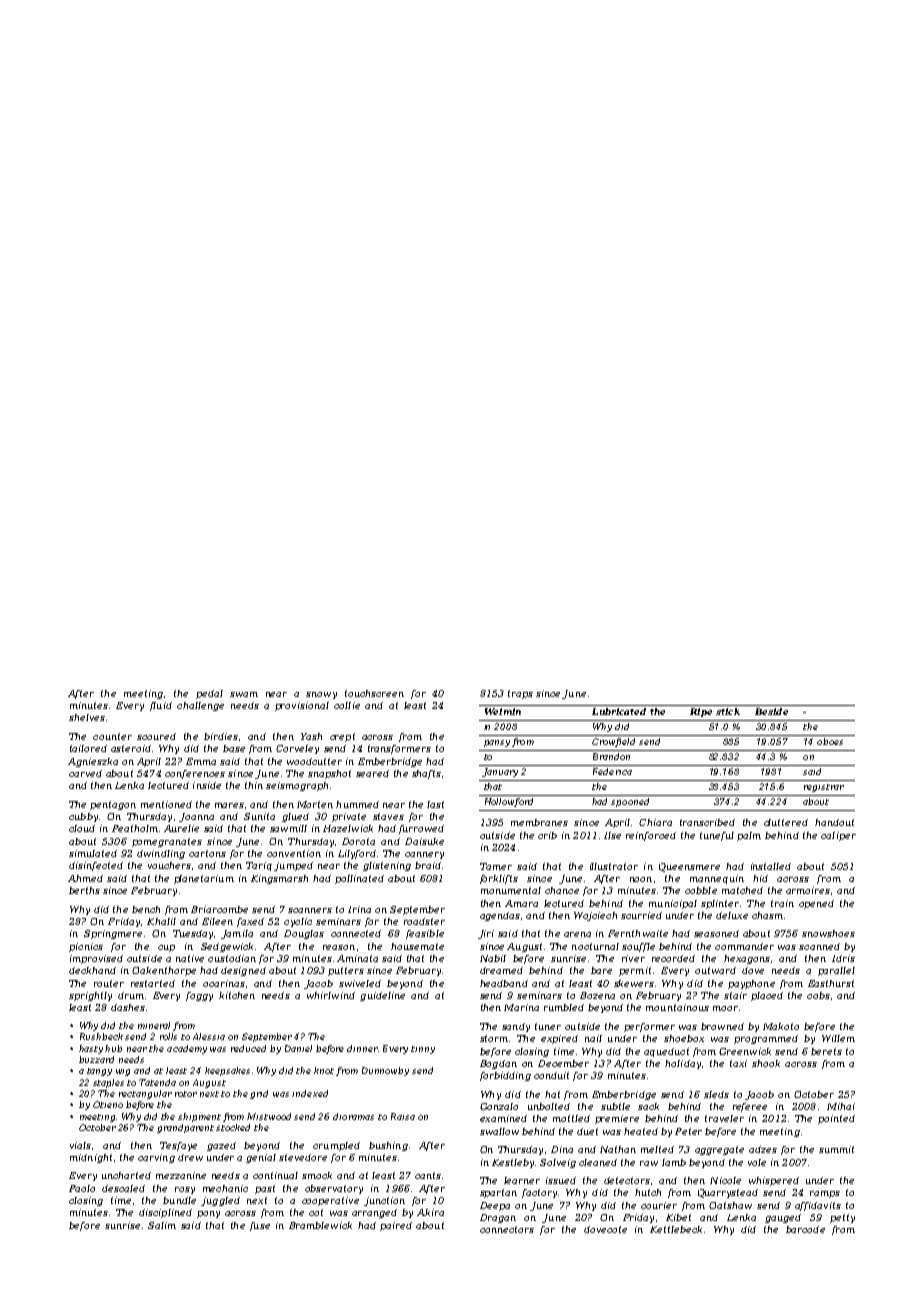  Describe the element at coordinates (162, 1225) in the page. I see `Salim` at that location.
